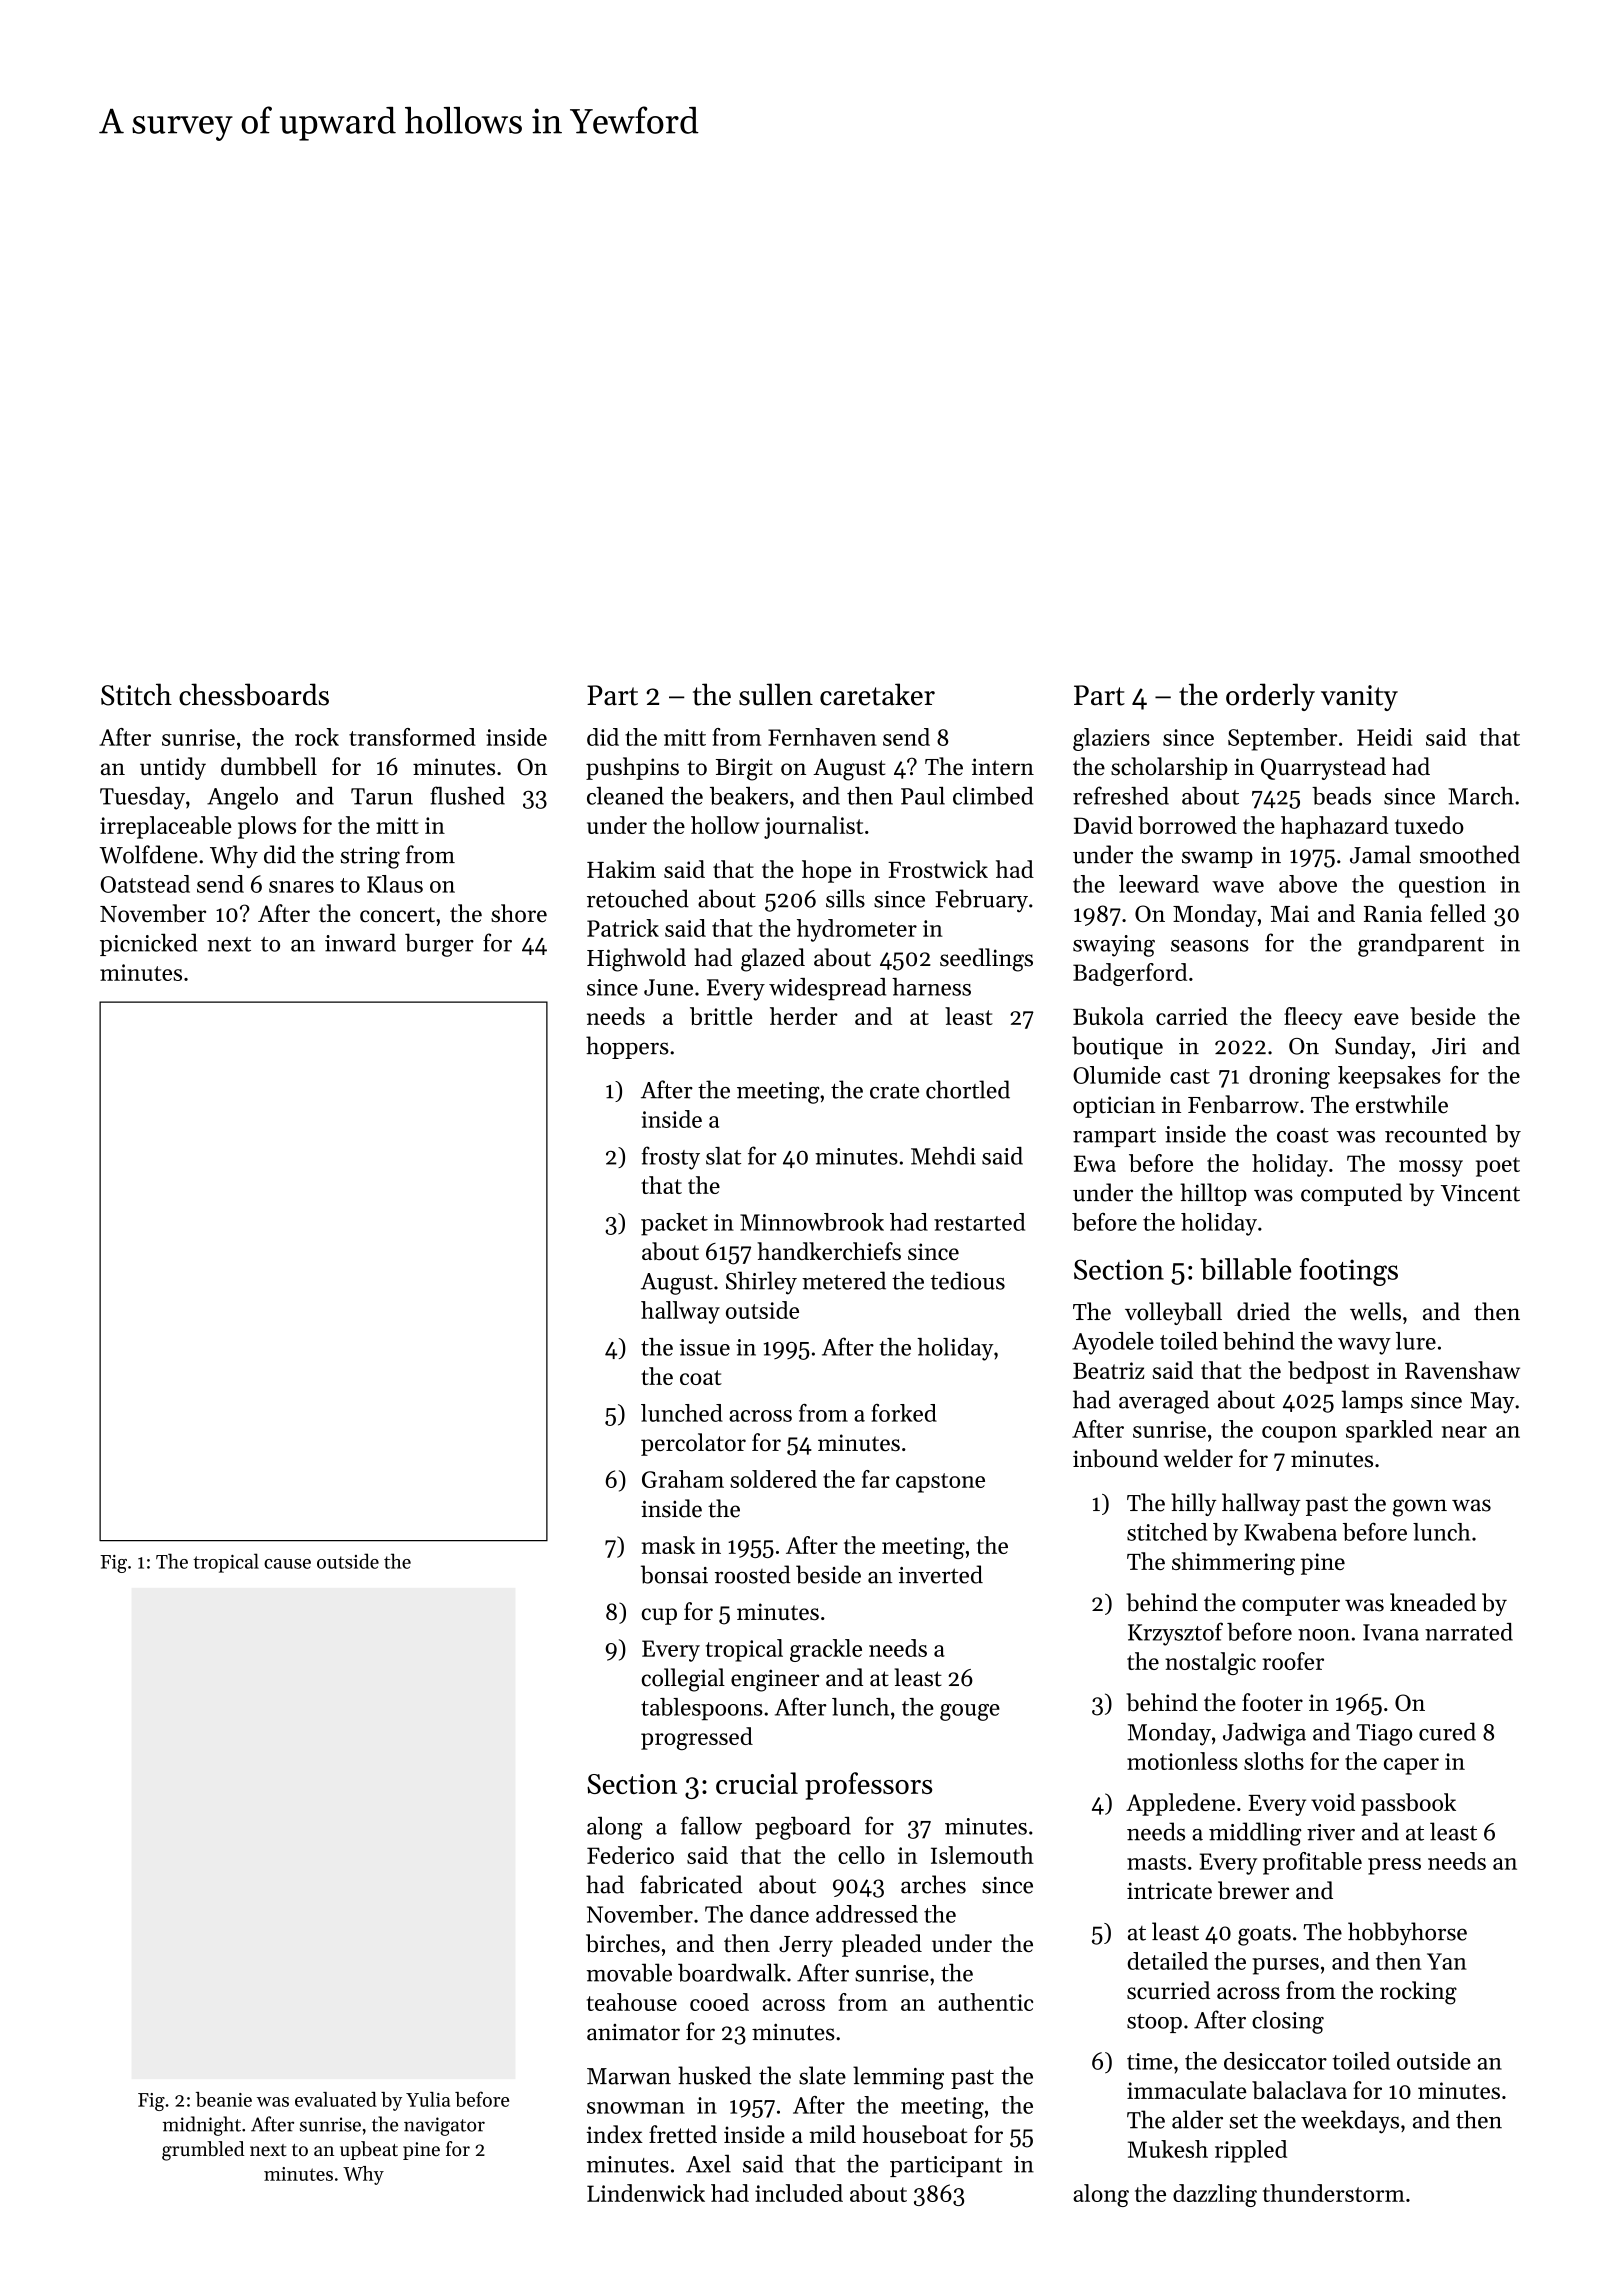  What do you see at coordinates (1359, 698) in the document?
I see `vanity` at bounding box center [1359, 698].
